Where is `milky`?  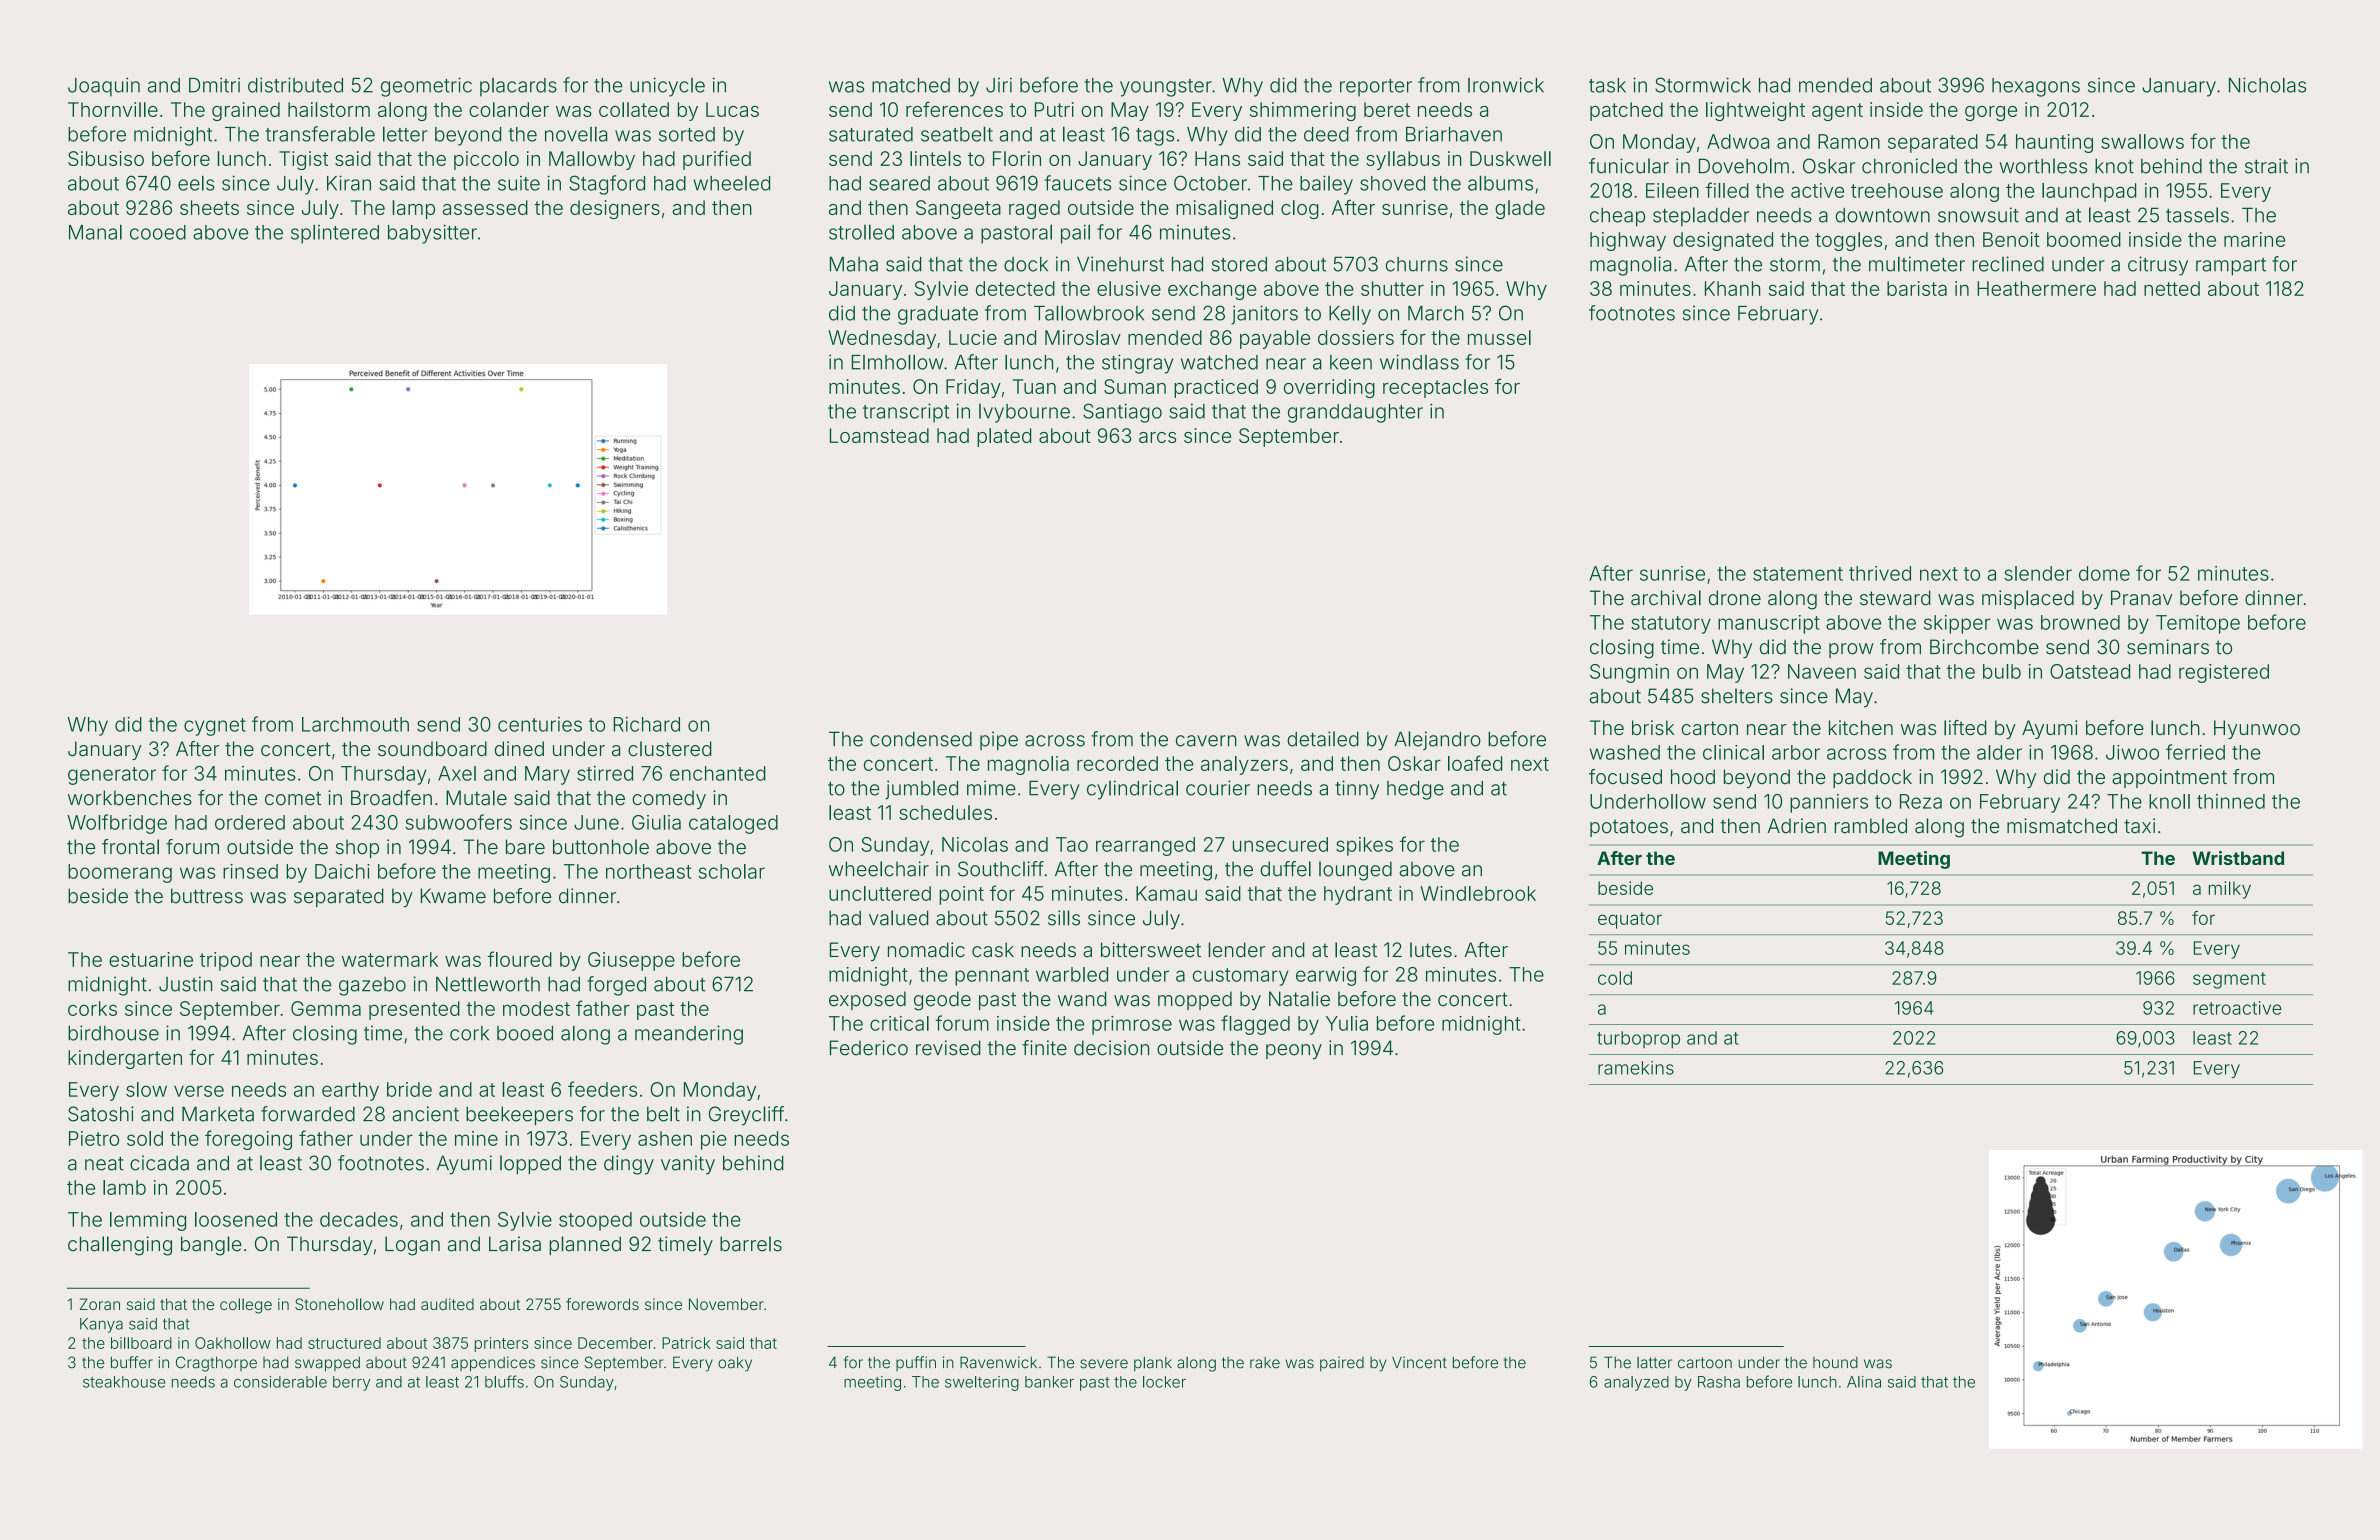
milky is located at coordinates (2230, 890).
